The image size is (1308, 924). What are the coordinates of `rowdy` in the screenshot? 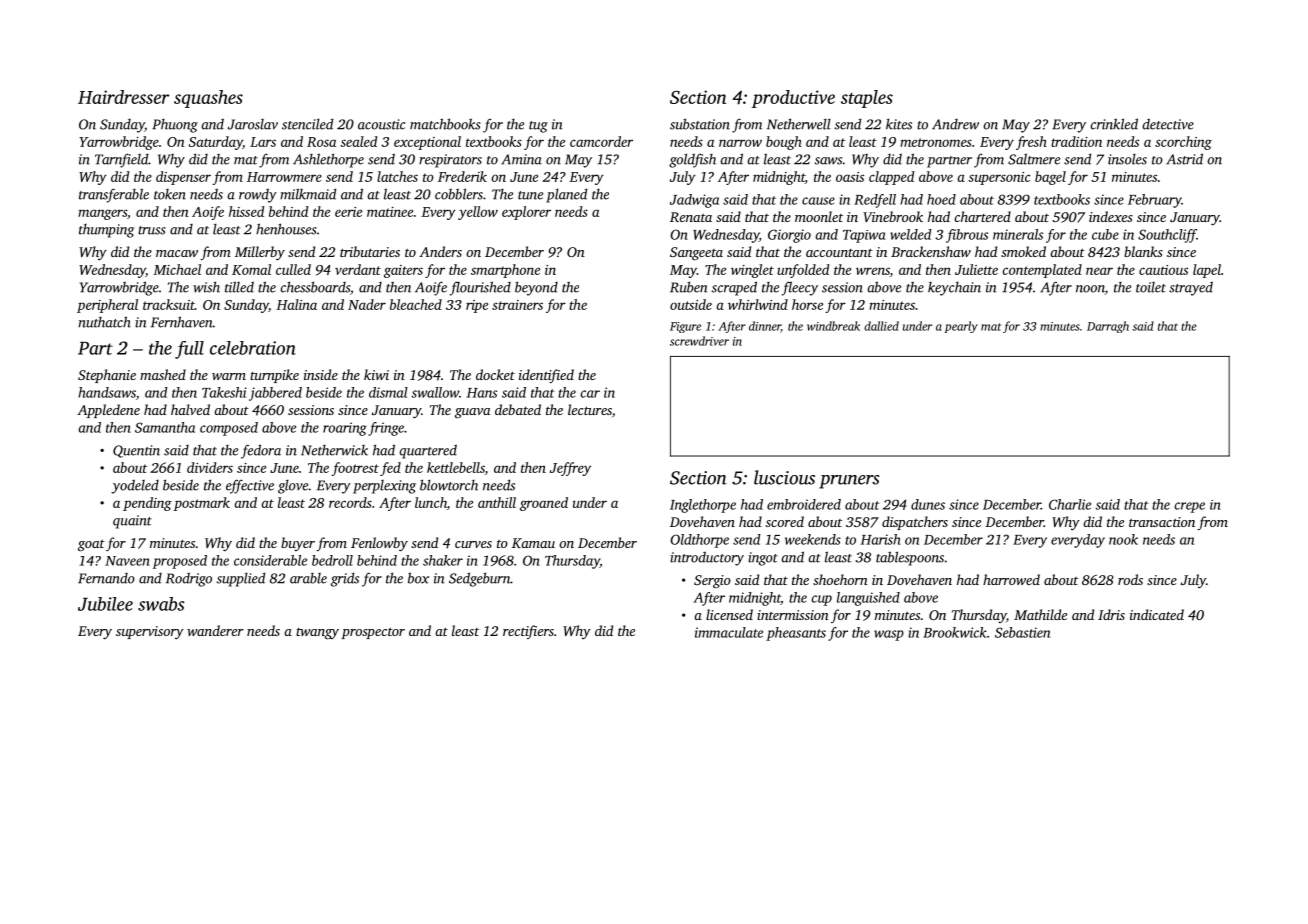 It's located at (258, 195).
